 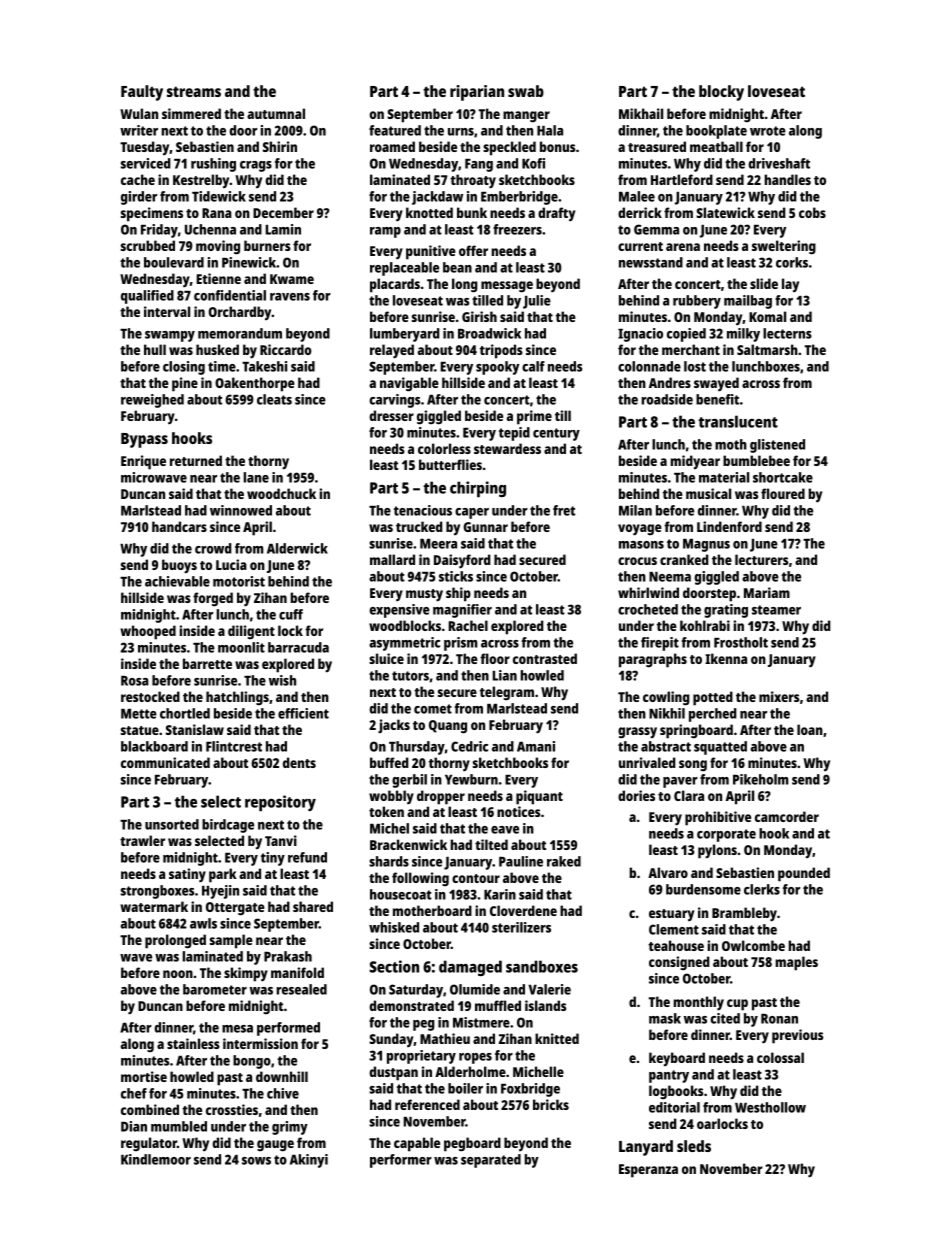 What do you see at coordinates (179, 1126) in the screenshot?
I see `mumbled` at bounding box center [179, 1126].
